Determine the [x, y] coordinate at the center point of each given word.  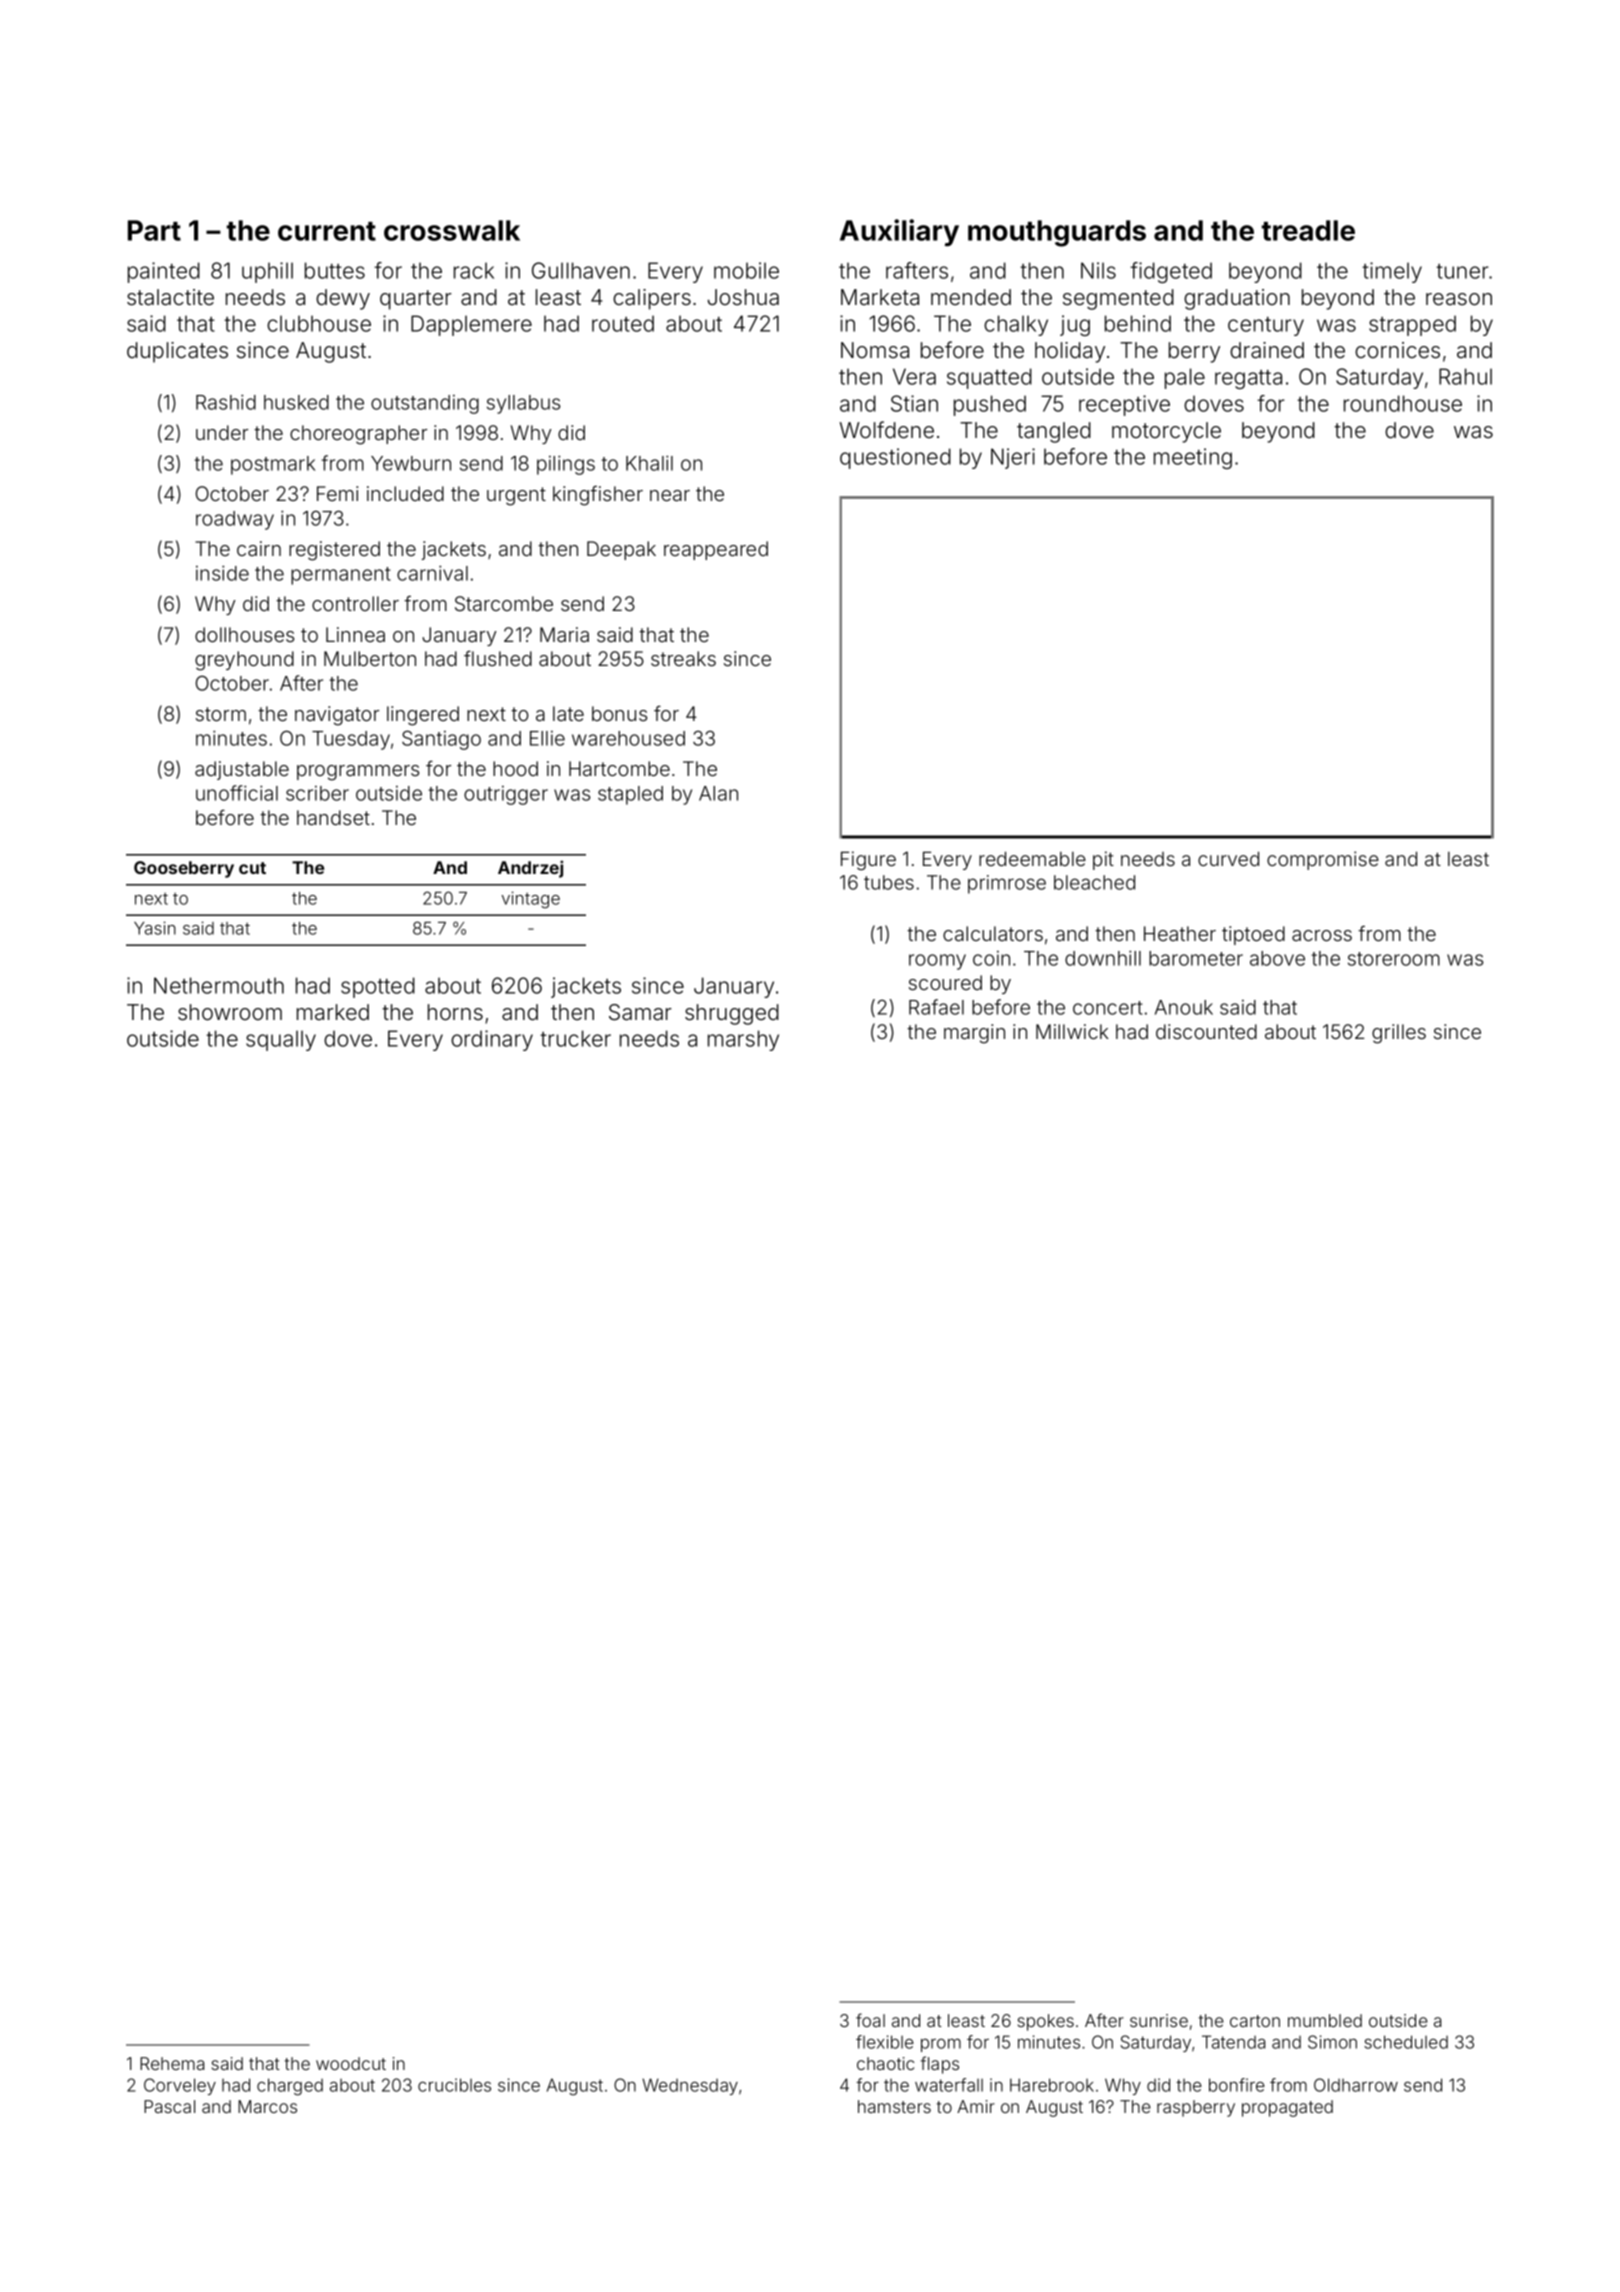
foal [870, 2020]
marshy [743, 1040]
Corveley [180, 2086]
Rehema [172, 2063]
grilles [1399, 1034]
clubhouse [319, 323]
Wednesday [690, 2086]
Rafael [936, 1007]
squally [281, 1040]
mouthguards [1057, 233]
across [1322, 935]
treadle [1308, 230]
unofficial [237, 793]
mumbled [1325, 2020]
